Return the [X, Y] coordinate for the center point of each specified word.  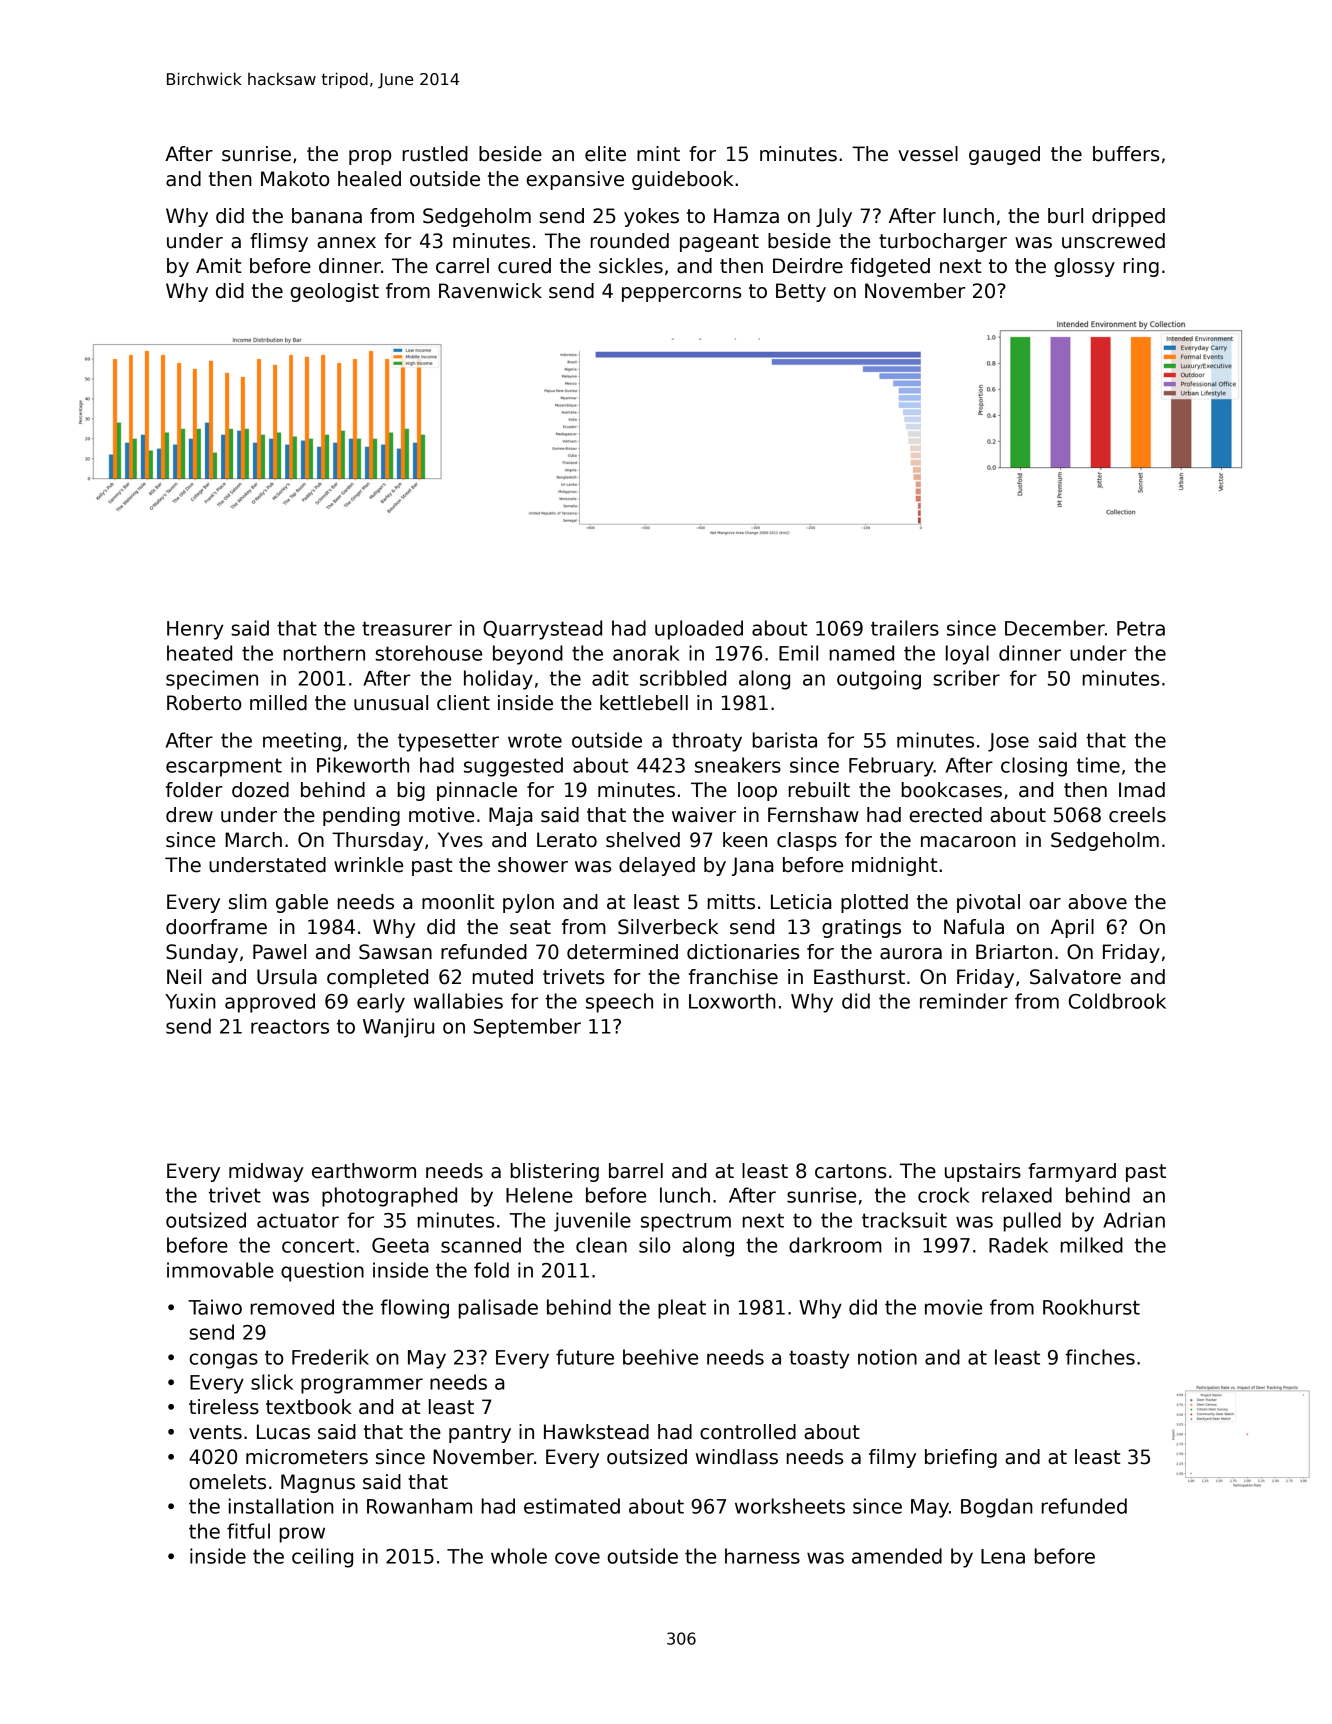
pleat [682, 1309]
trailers [905, 628]
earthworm [364, 1171]
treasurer [407, 628]
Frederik [330, 1357]
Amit [218, 265]
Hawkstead [596, 1432]
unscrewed [1113, 241]
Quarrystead [542, 630]
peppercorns [681, 294]
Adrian [1134, 1220]
